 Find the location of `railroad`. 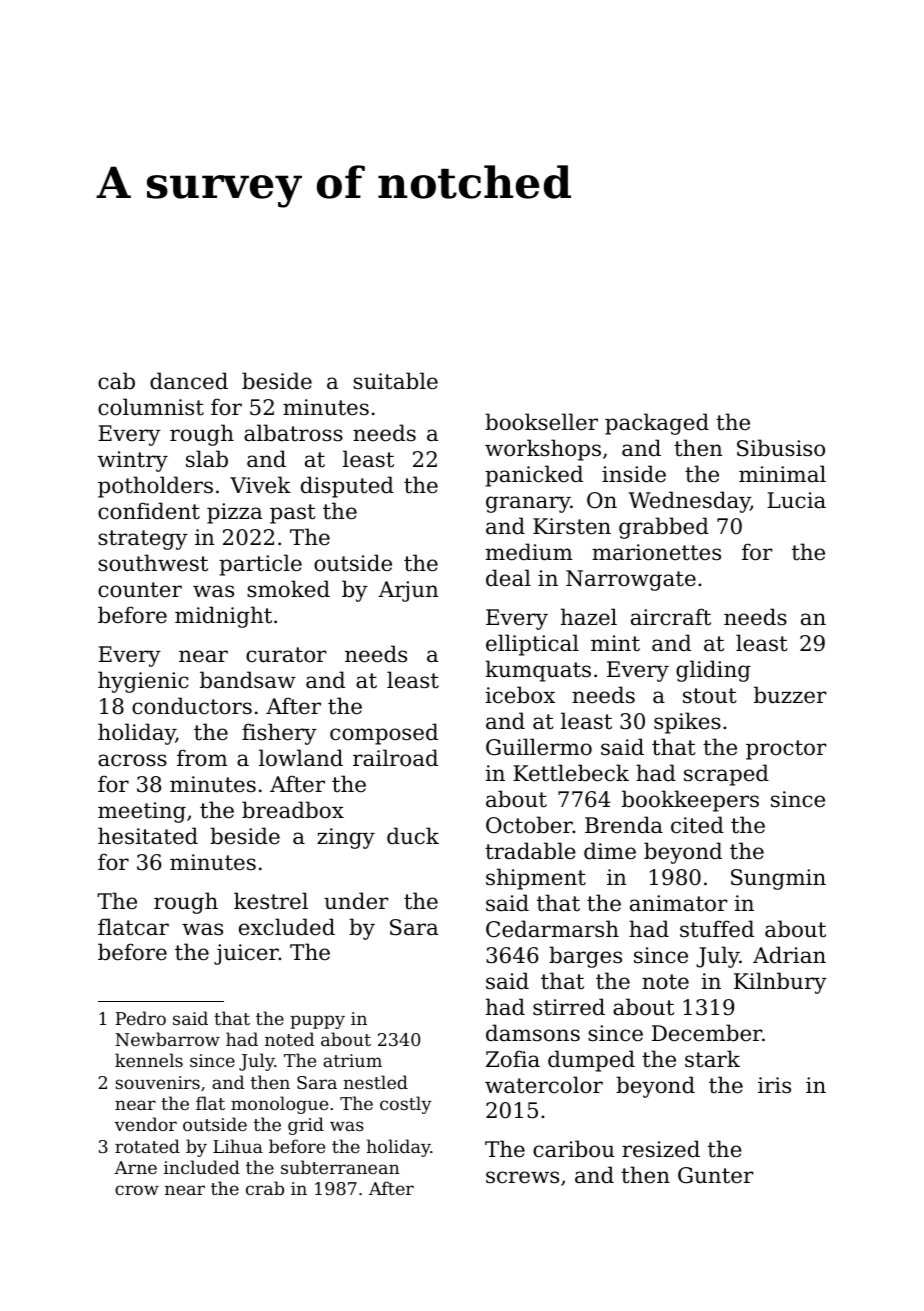

railroad is located at coordinates (395, 758).
